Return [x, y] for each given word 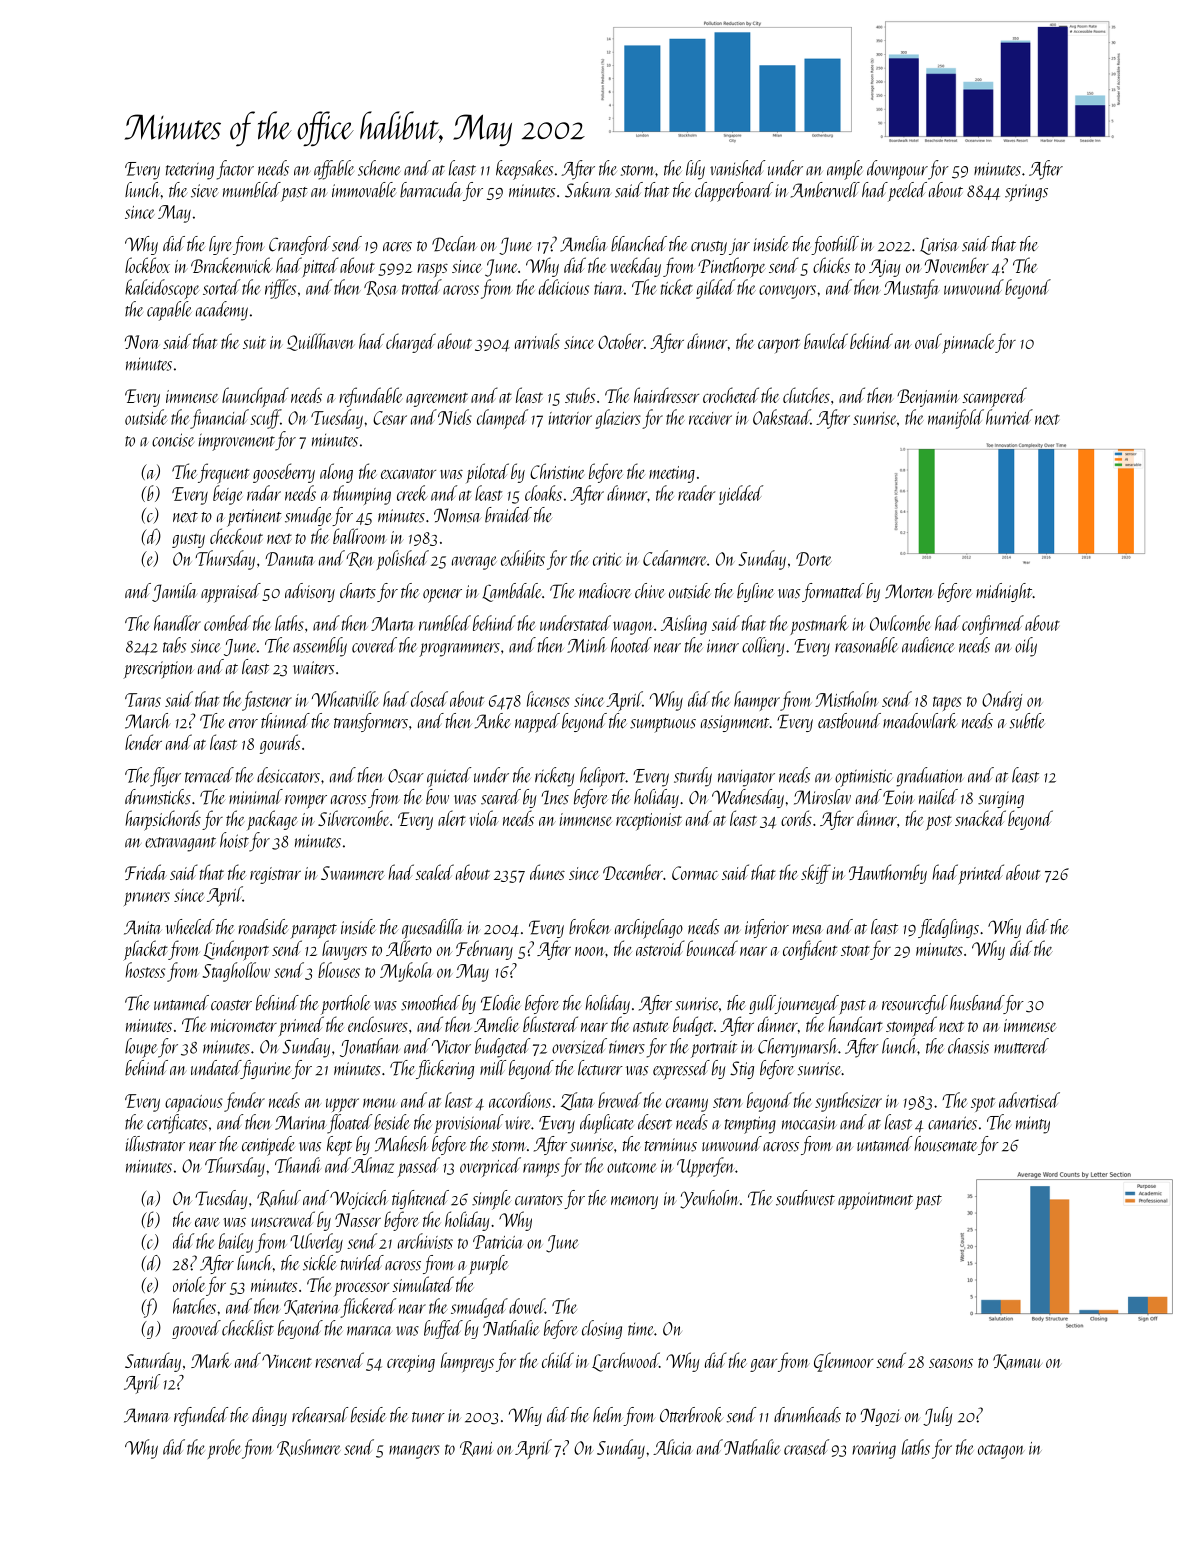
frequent [223, 473]
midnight [1004, 592]
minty [1033, 1125]
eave [207, 1222]
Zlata [577, 1101]
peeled [907, 192]
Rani [477, 1449]
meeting [672, 474]
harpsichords [163, 820]
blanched [639, 244]
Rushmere [309, 1448]
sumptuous [663, 725]
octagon [1001, 1451]
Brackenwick [232, 265]
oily [1026, 647]
